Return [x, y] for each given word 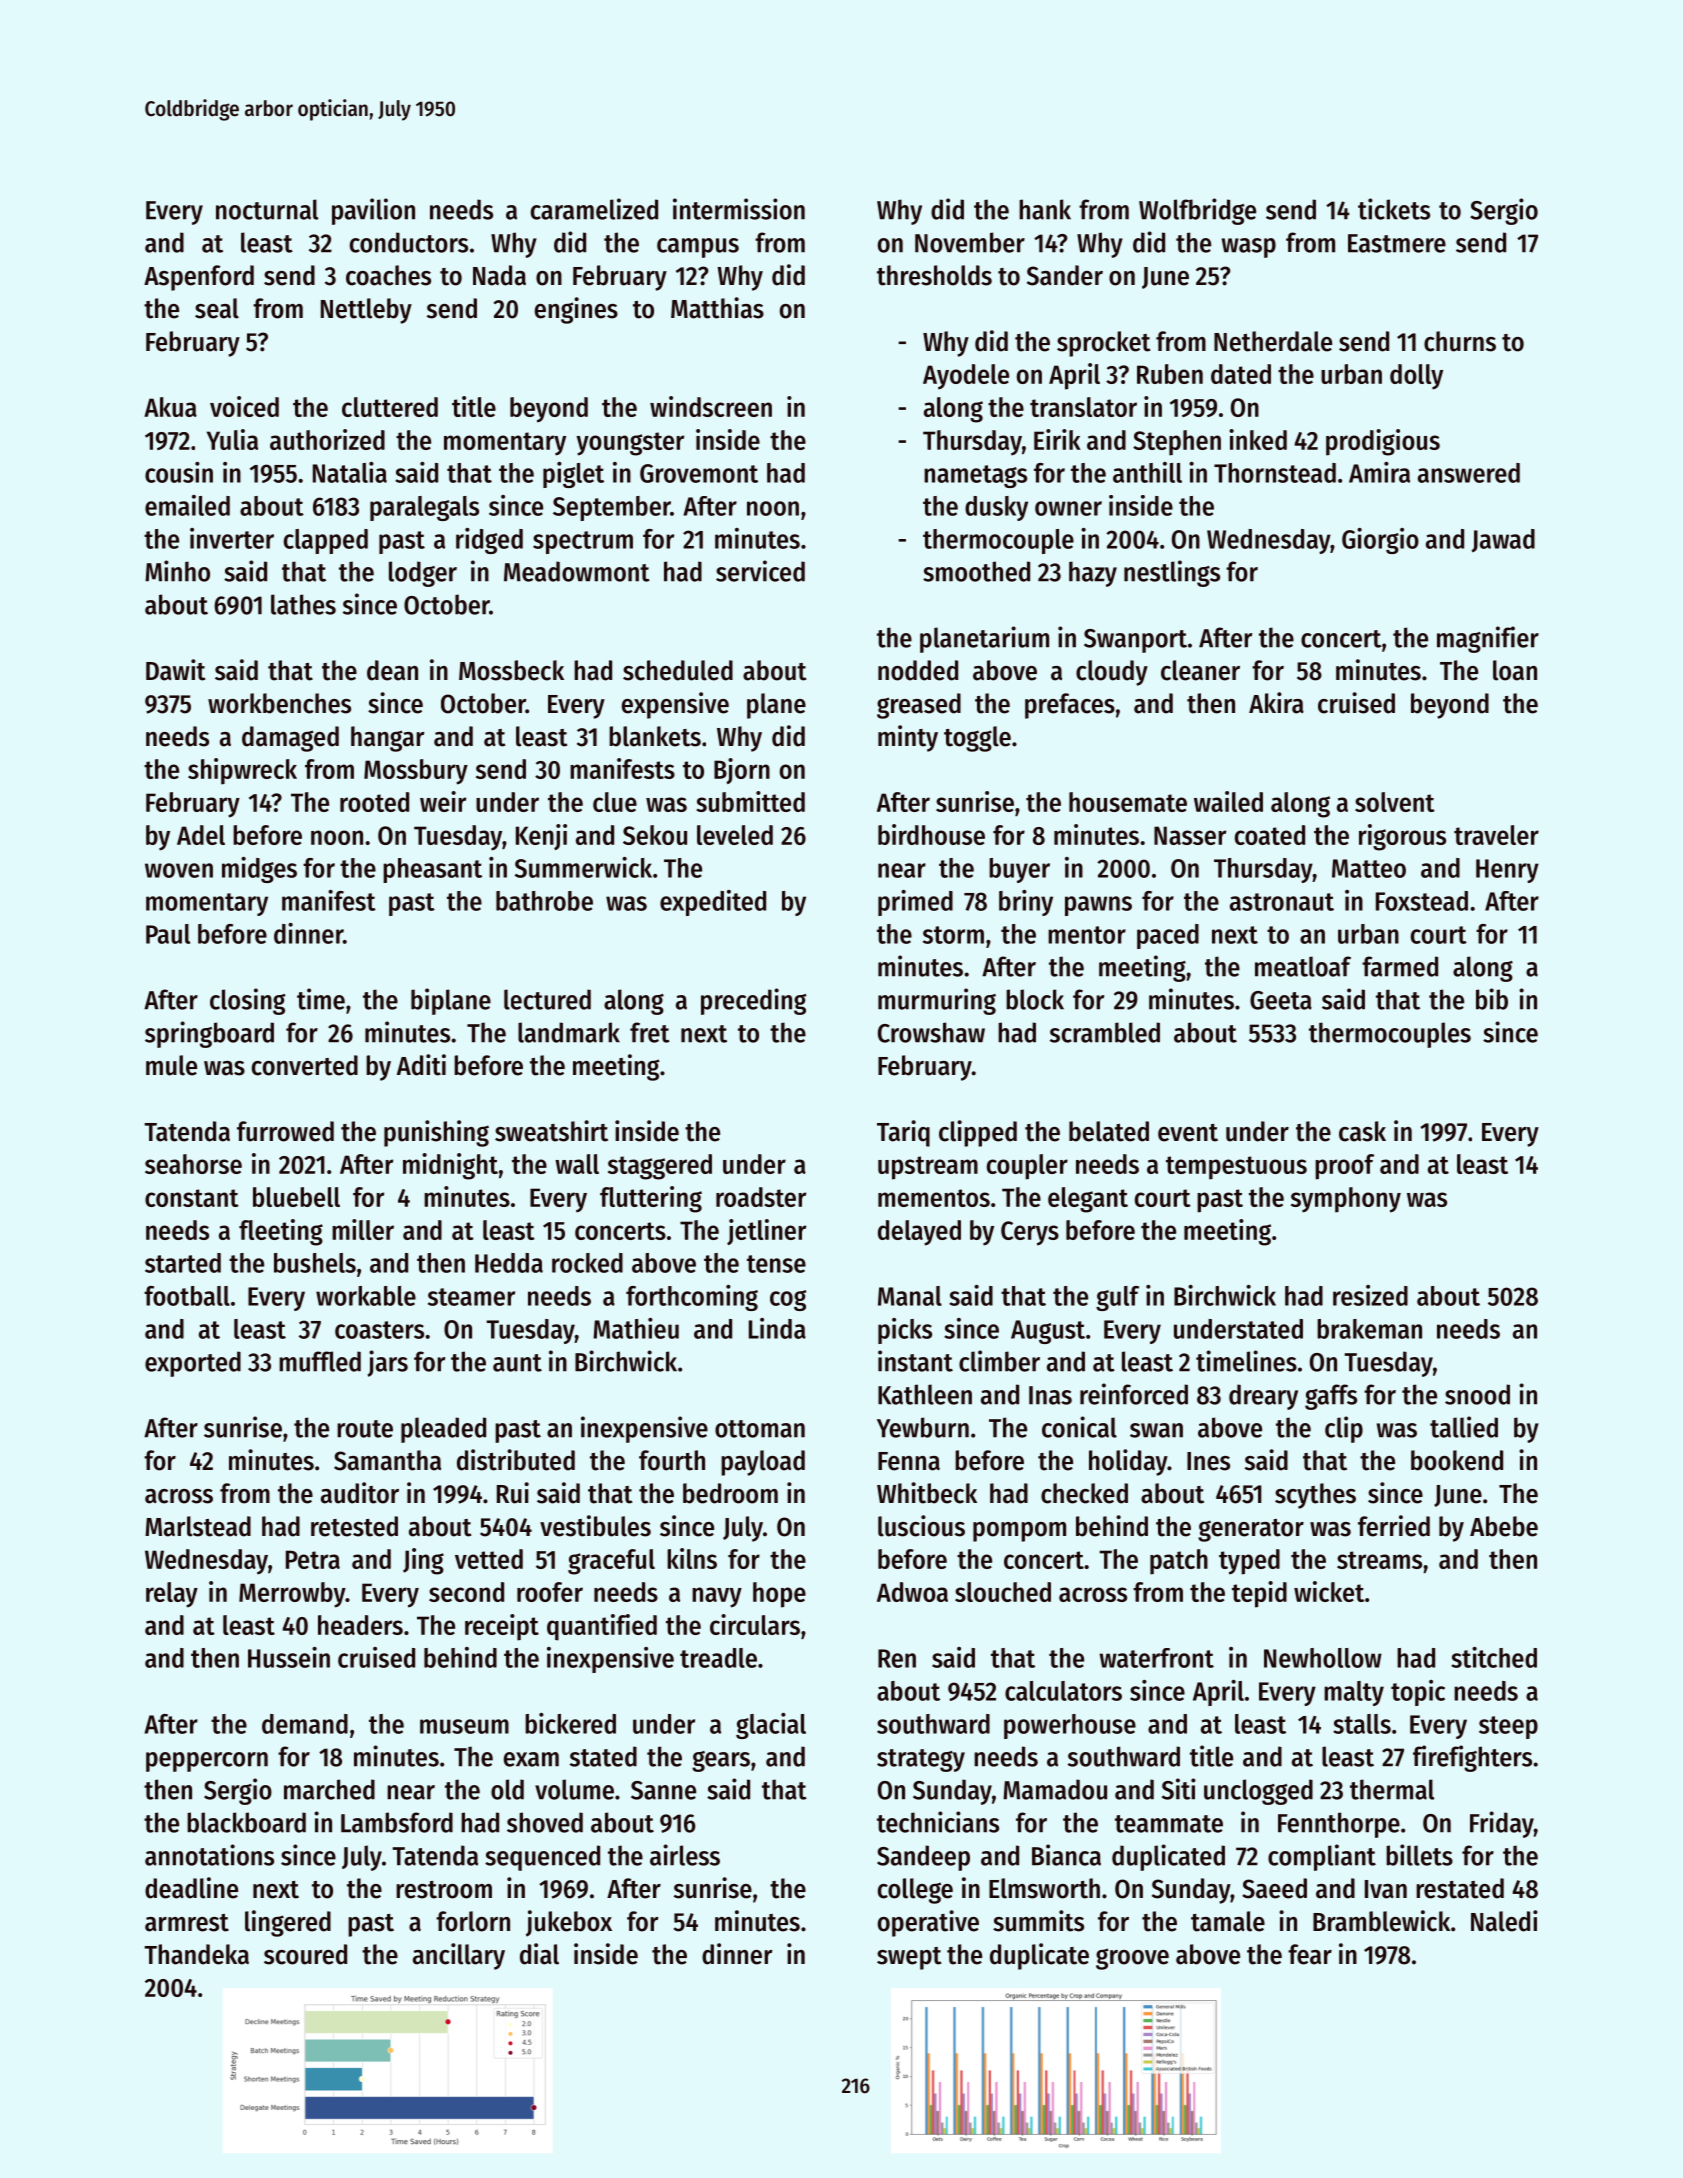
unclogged [1258, 1792]
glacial [771, 1726]
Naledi [1504, 1921]
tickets [1394, 209]
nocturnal [267, 209]
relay [172, 1595]
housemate [1128, 802]
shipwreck [242, 771]
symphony [1346, 1200]
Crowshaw [931, 1032]
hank [1045, 209]
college [915, 1891]
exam [531, 1759]
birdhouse [931, 834]
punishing [436, 1133]
